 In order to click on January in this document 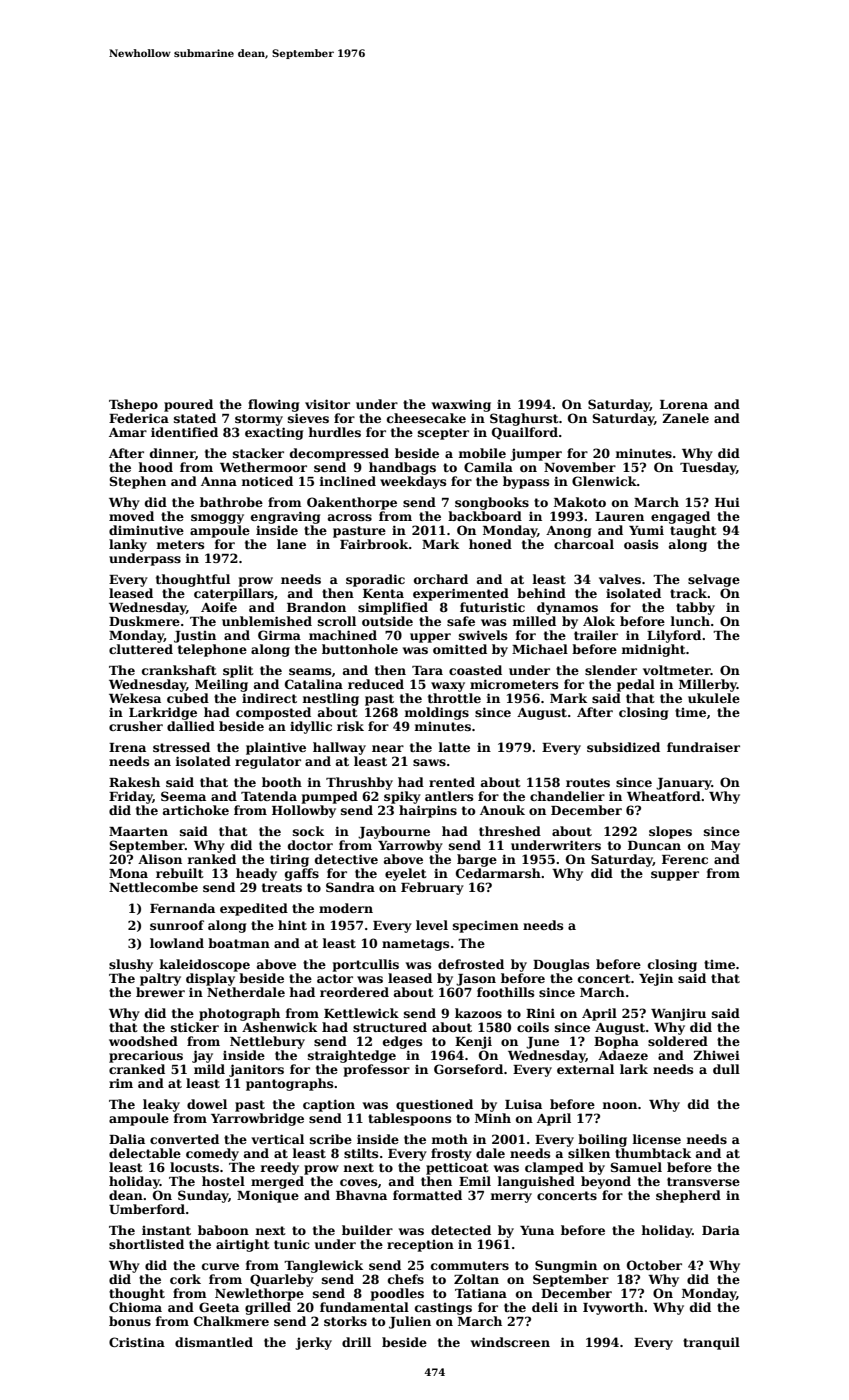, I will do `click(684, 784)`.
